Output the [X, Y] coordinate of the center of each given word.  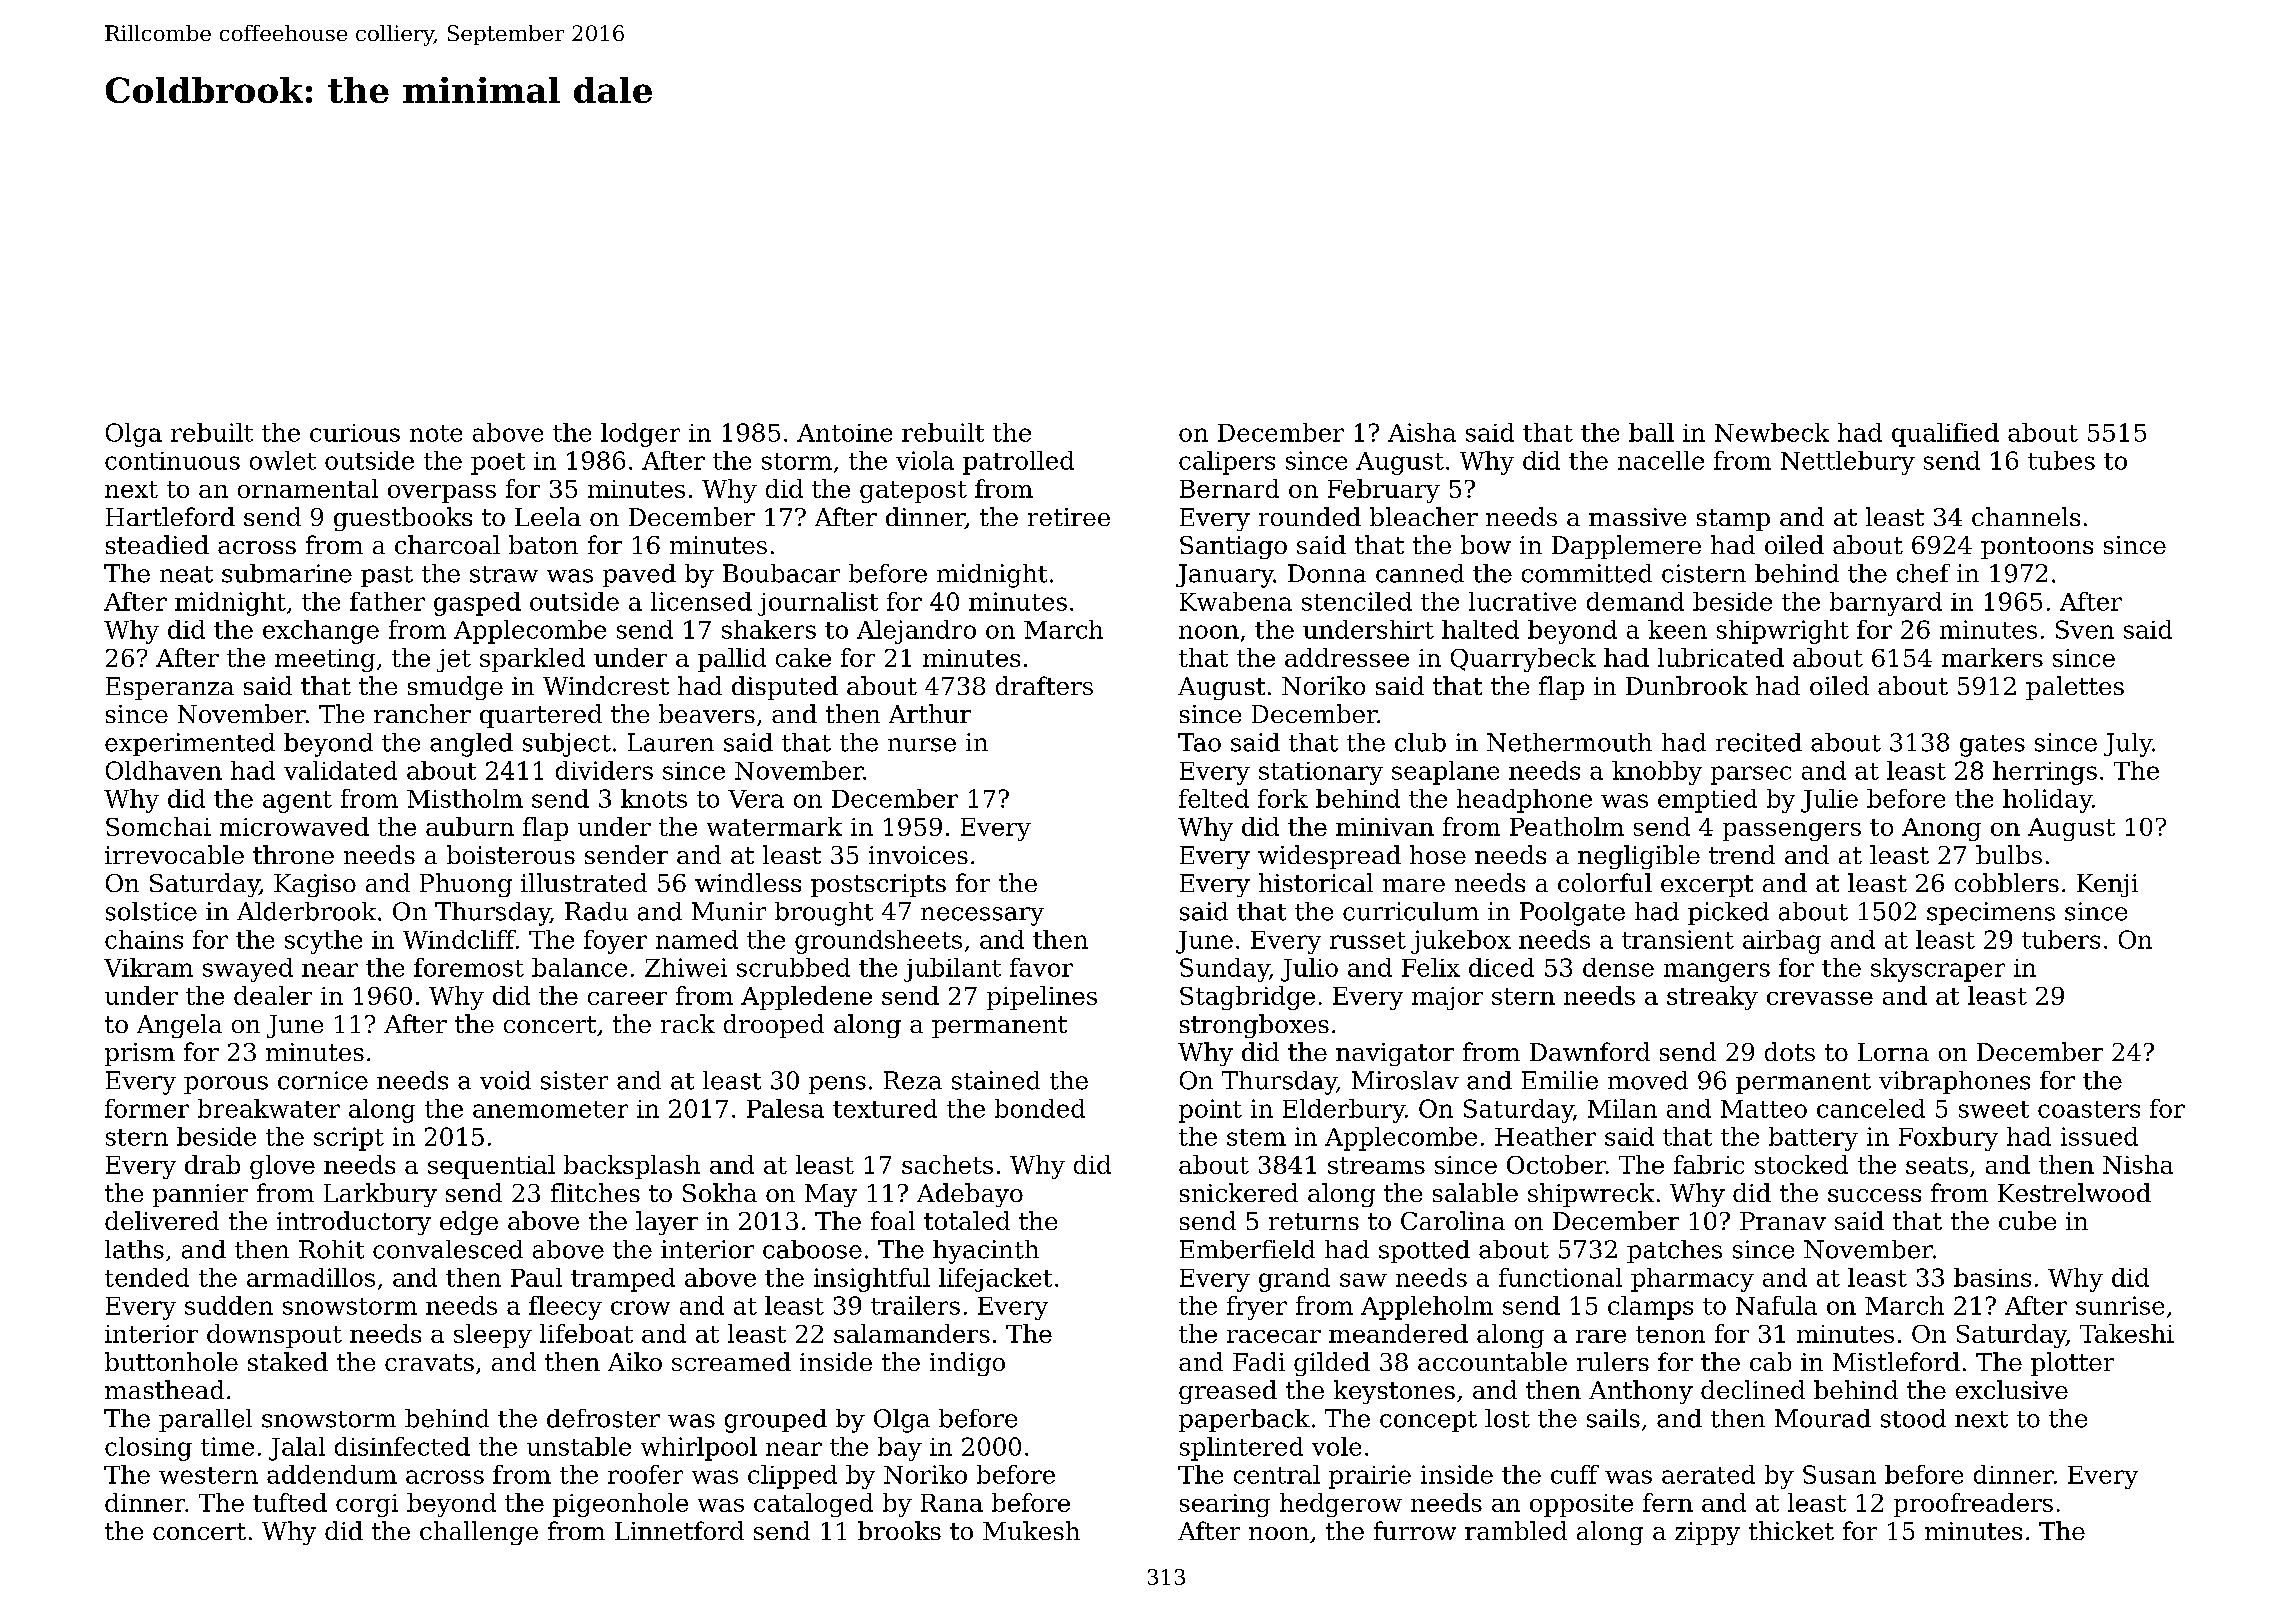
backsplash [632, 1167]
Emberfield [1247, 1249]
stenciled [1357, 601]
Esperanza [170, 688]
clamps [1650, 1308]
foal [893, 1220]
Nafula [1776, 1305]
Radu [596, 911]
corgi [367, 1505]
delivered [162, 1220]
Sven [2085, 629]
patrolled [1018, 463]
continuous [172, 461]
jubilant [952, 970]
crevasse [1820, 998]
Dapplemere [1626, 547]
